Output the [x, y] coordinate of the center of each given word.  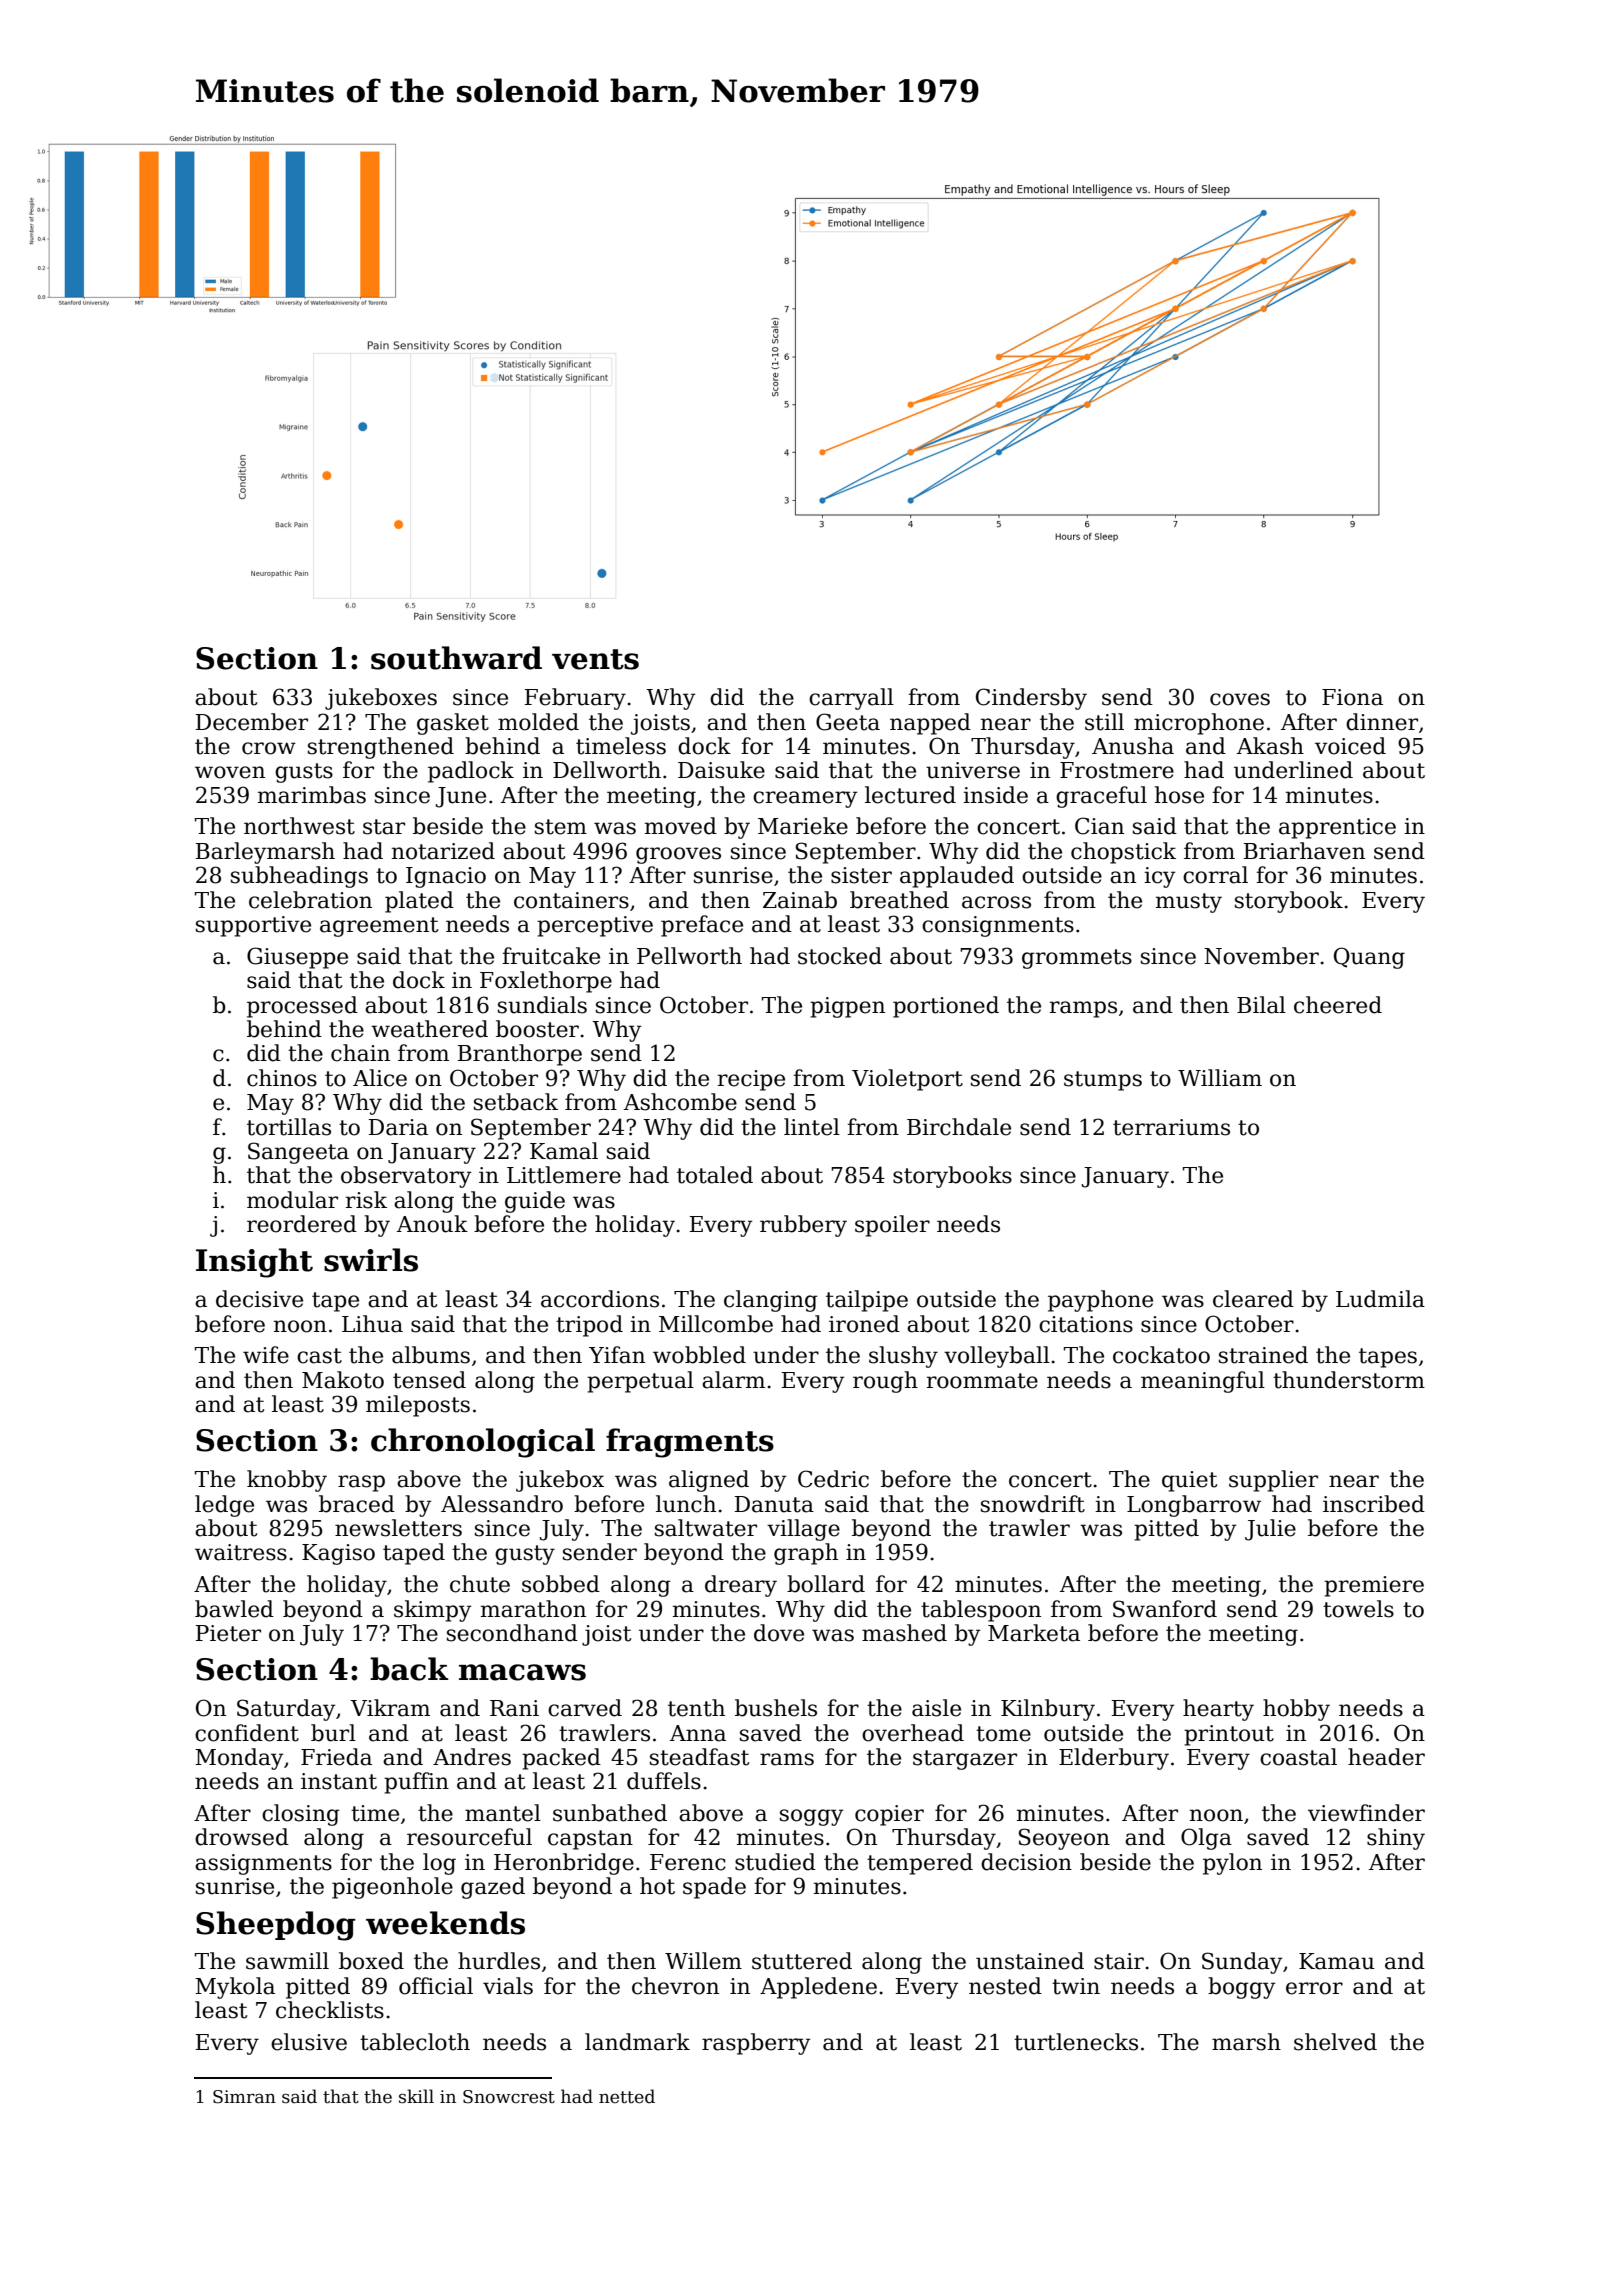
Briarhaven [1304, 851]
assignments [263, 1864]
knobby [287, 1481]
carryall [851, 699]
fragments [690, 1443]
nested [1005, 1986]
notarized [443, 851]
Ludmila [1380, 1299]
